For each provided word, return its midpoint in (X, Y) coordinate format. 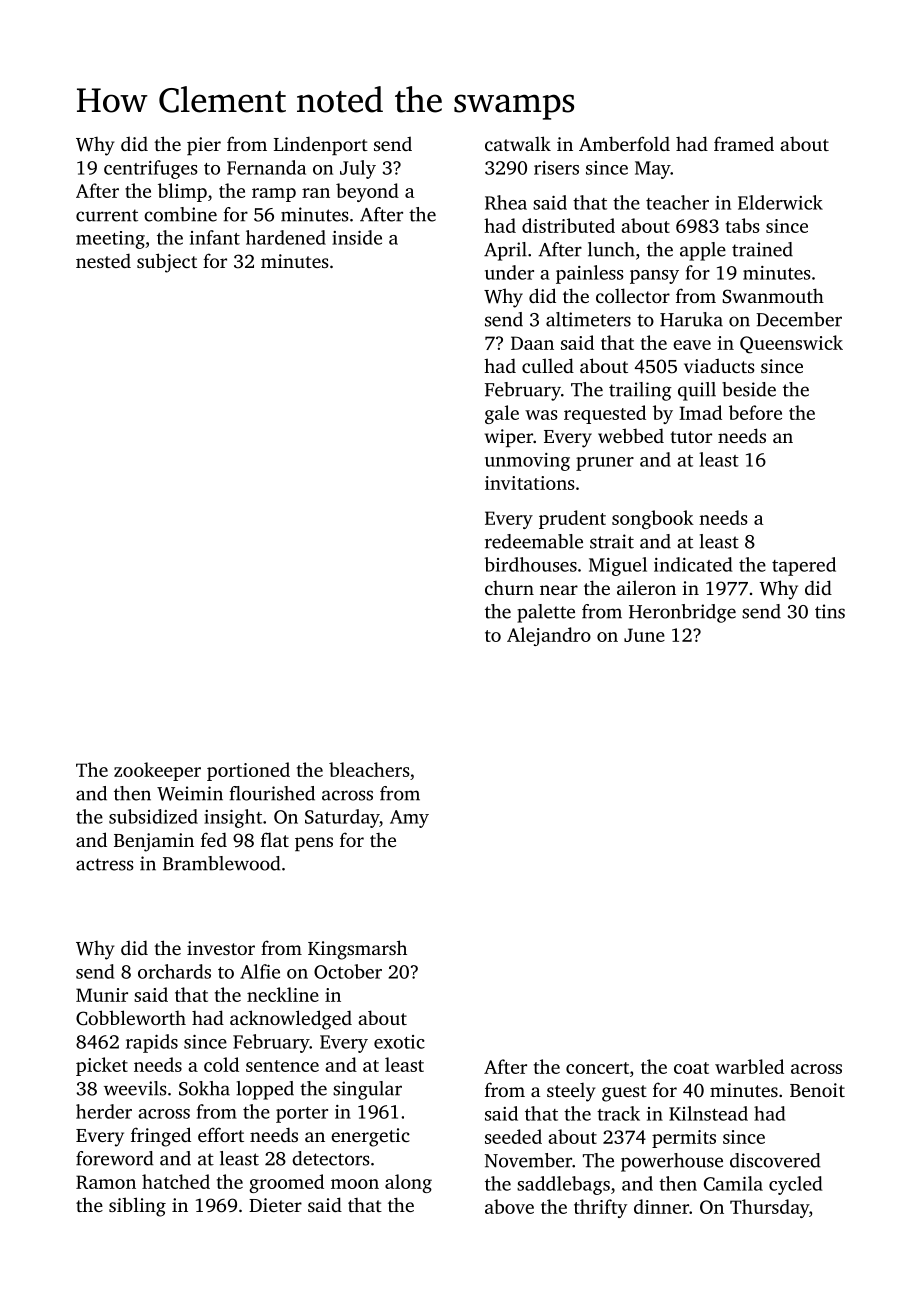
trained (762, 249)
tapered (804, 566)
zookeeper (157, 771)
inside (357, 237)
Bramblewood (221, 863)
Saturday (342, 818)
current (107, 215)
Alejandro (549, 636)
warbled (749, 1066)
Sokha (204, 1088)
